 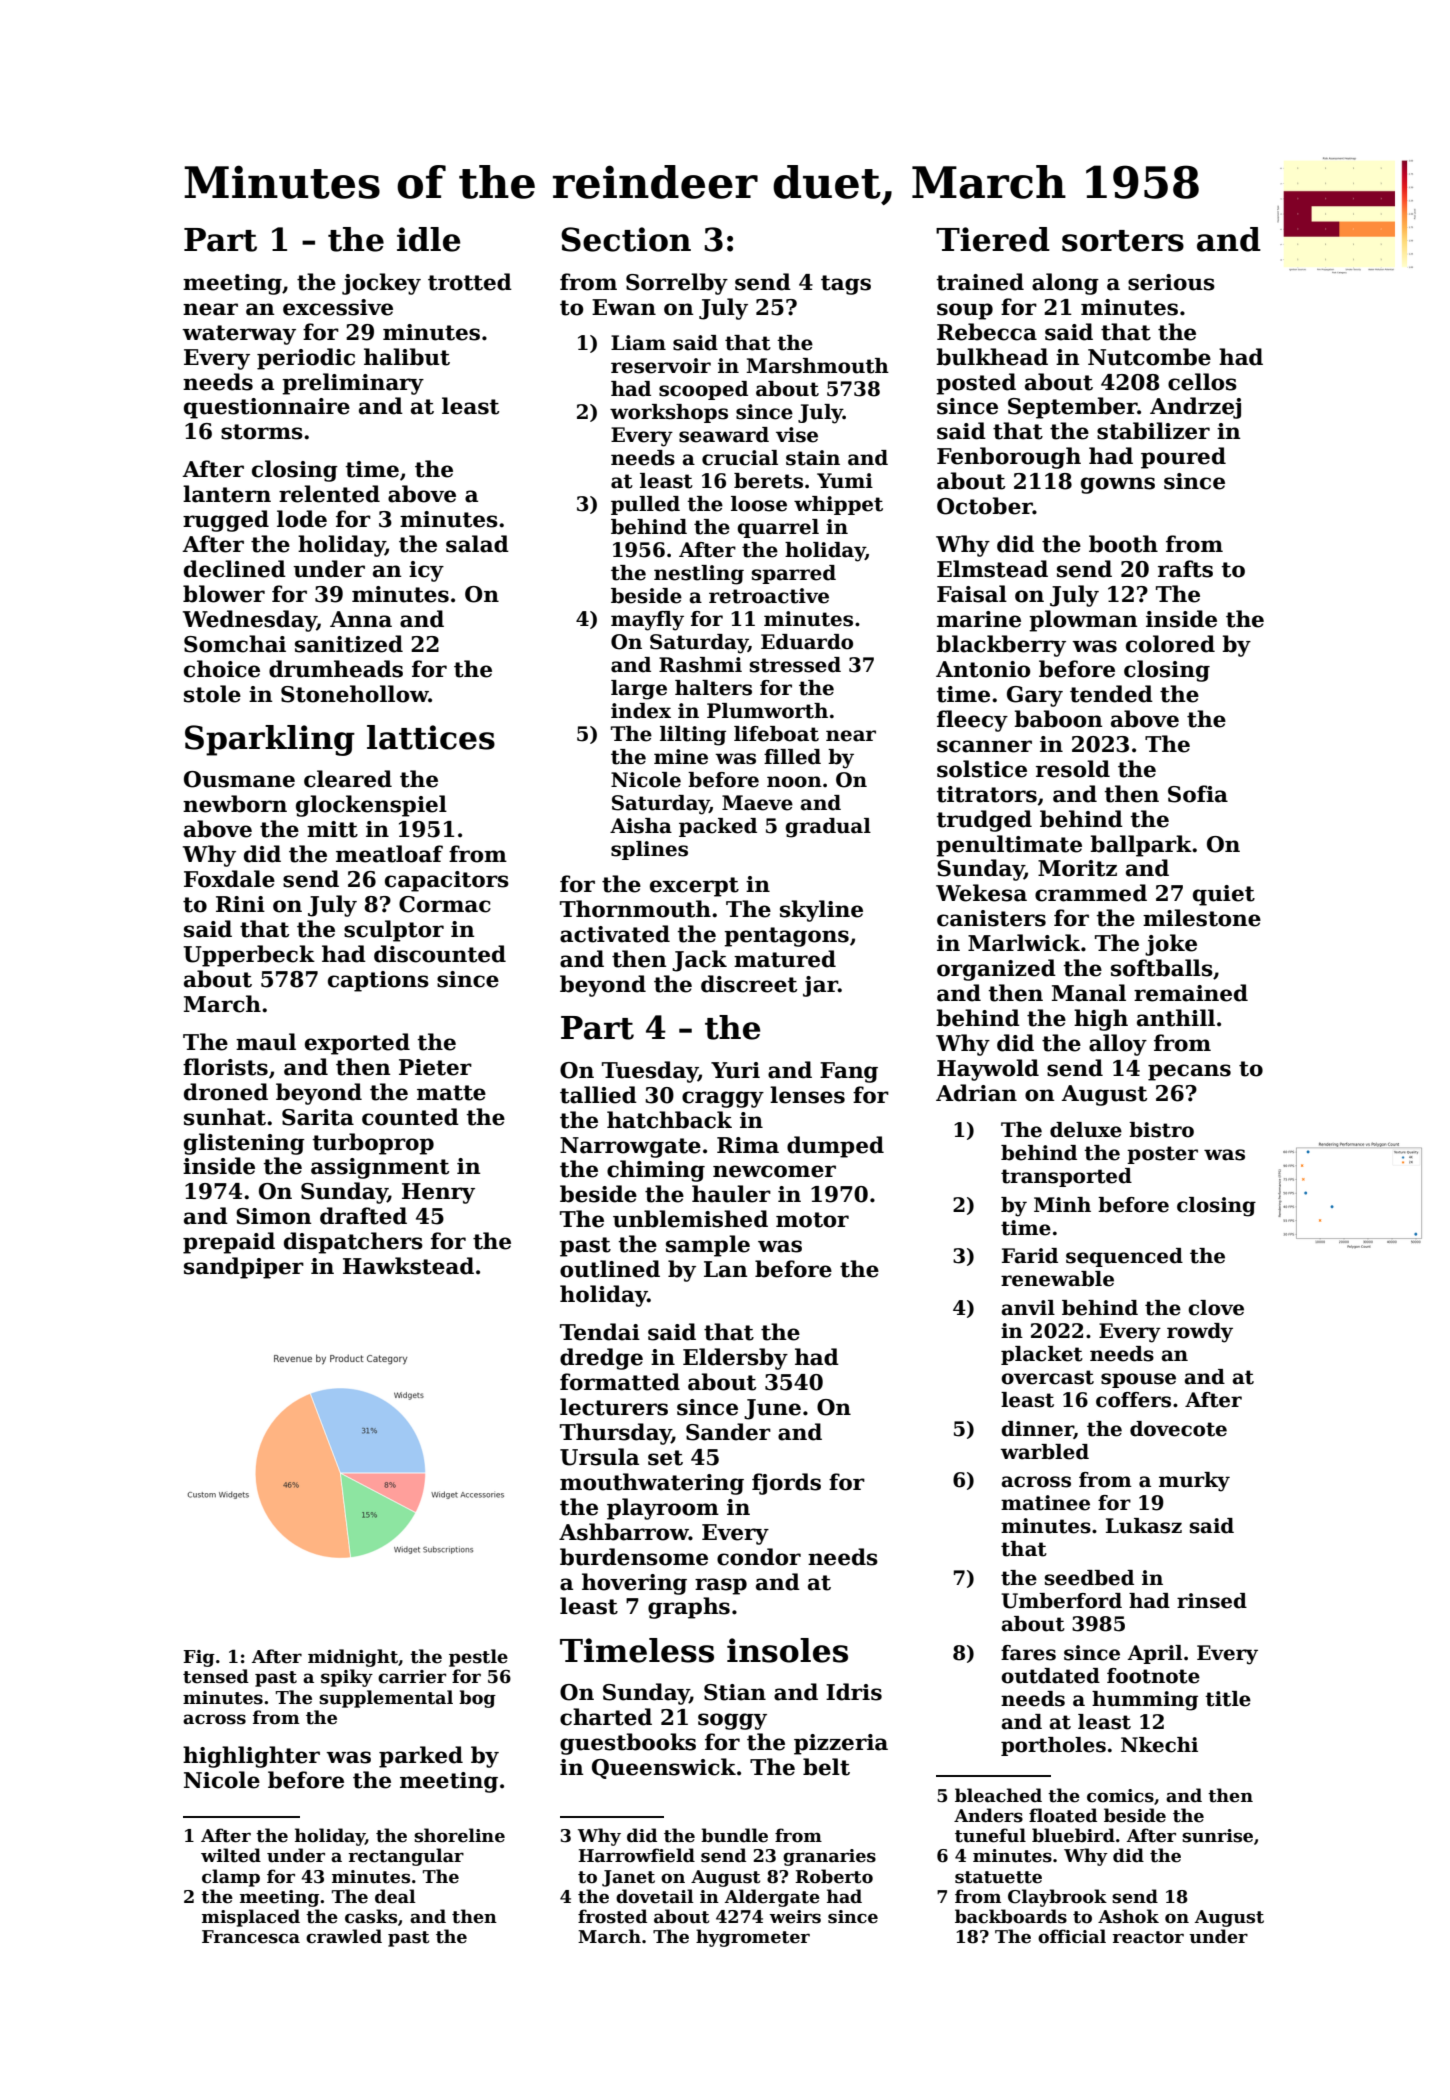 I want to click on idle, so click(x=429, y=239).
